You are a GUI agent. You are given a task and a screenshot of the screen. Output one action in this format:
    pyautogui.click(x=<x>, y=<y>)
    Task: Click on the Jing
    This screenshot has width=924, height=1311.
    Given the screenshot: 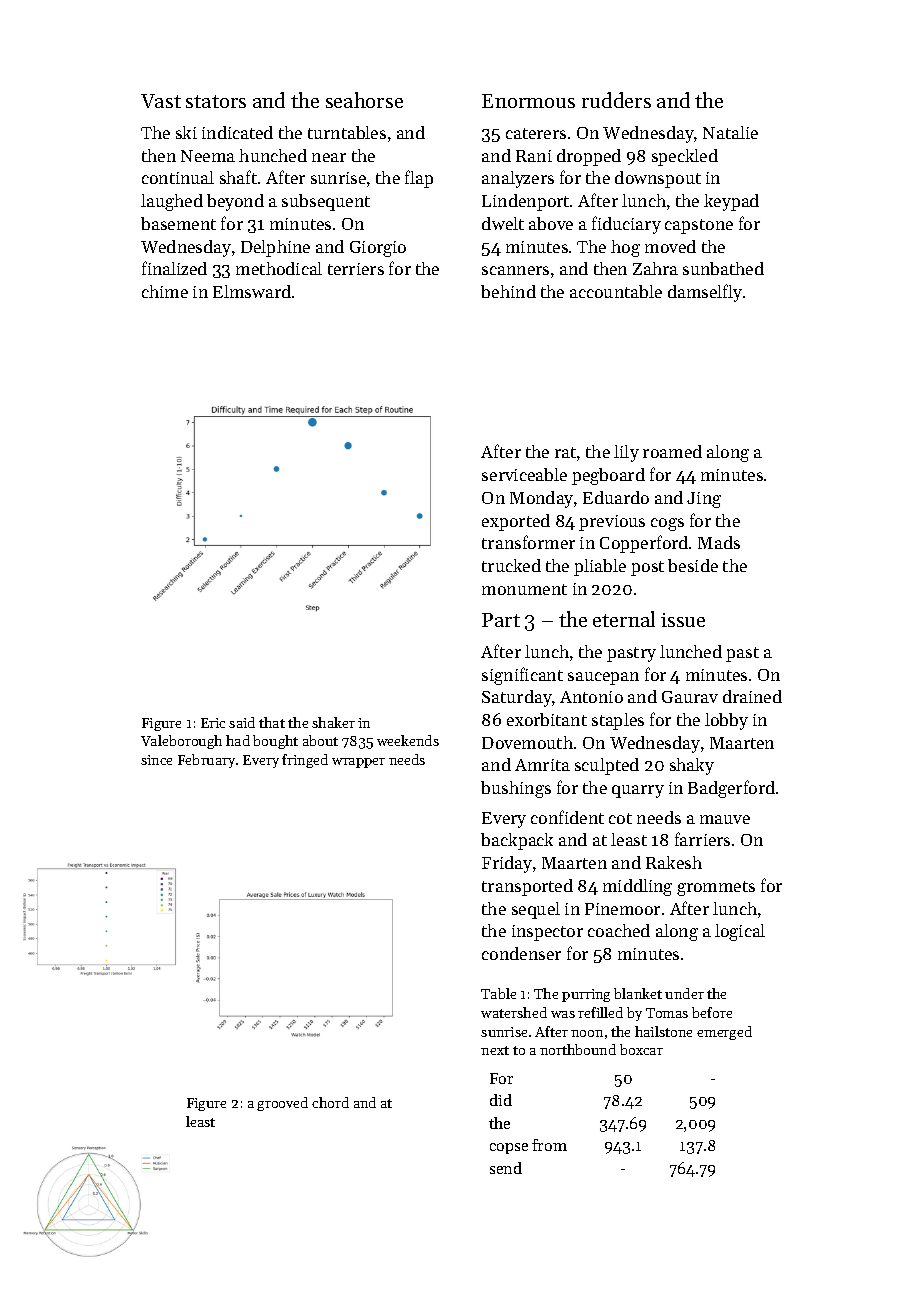 What is the action you would take?
    pyautogui.click(x=704, y=500)
